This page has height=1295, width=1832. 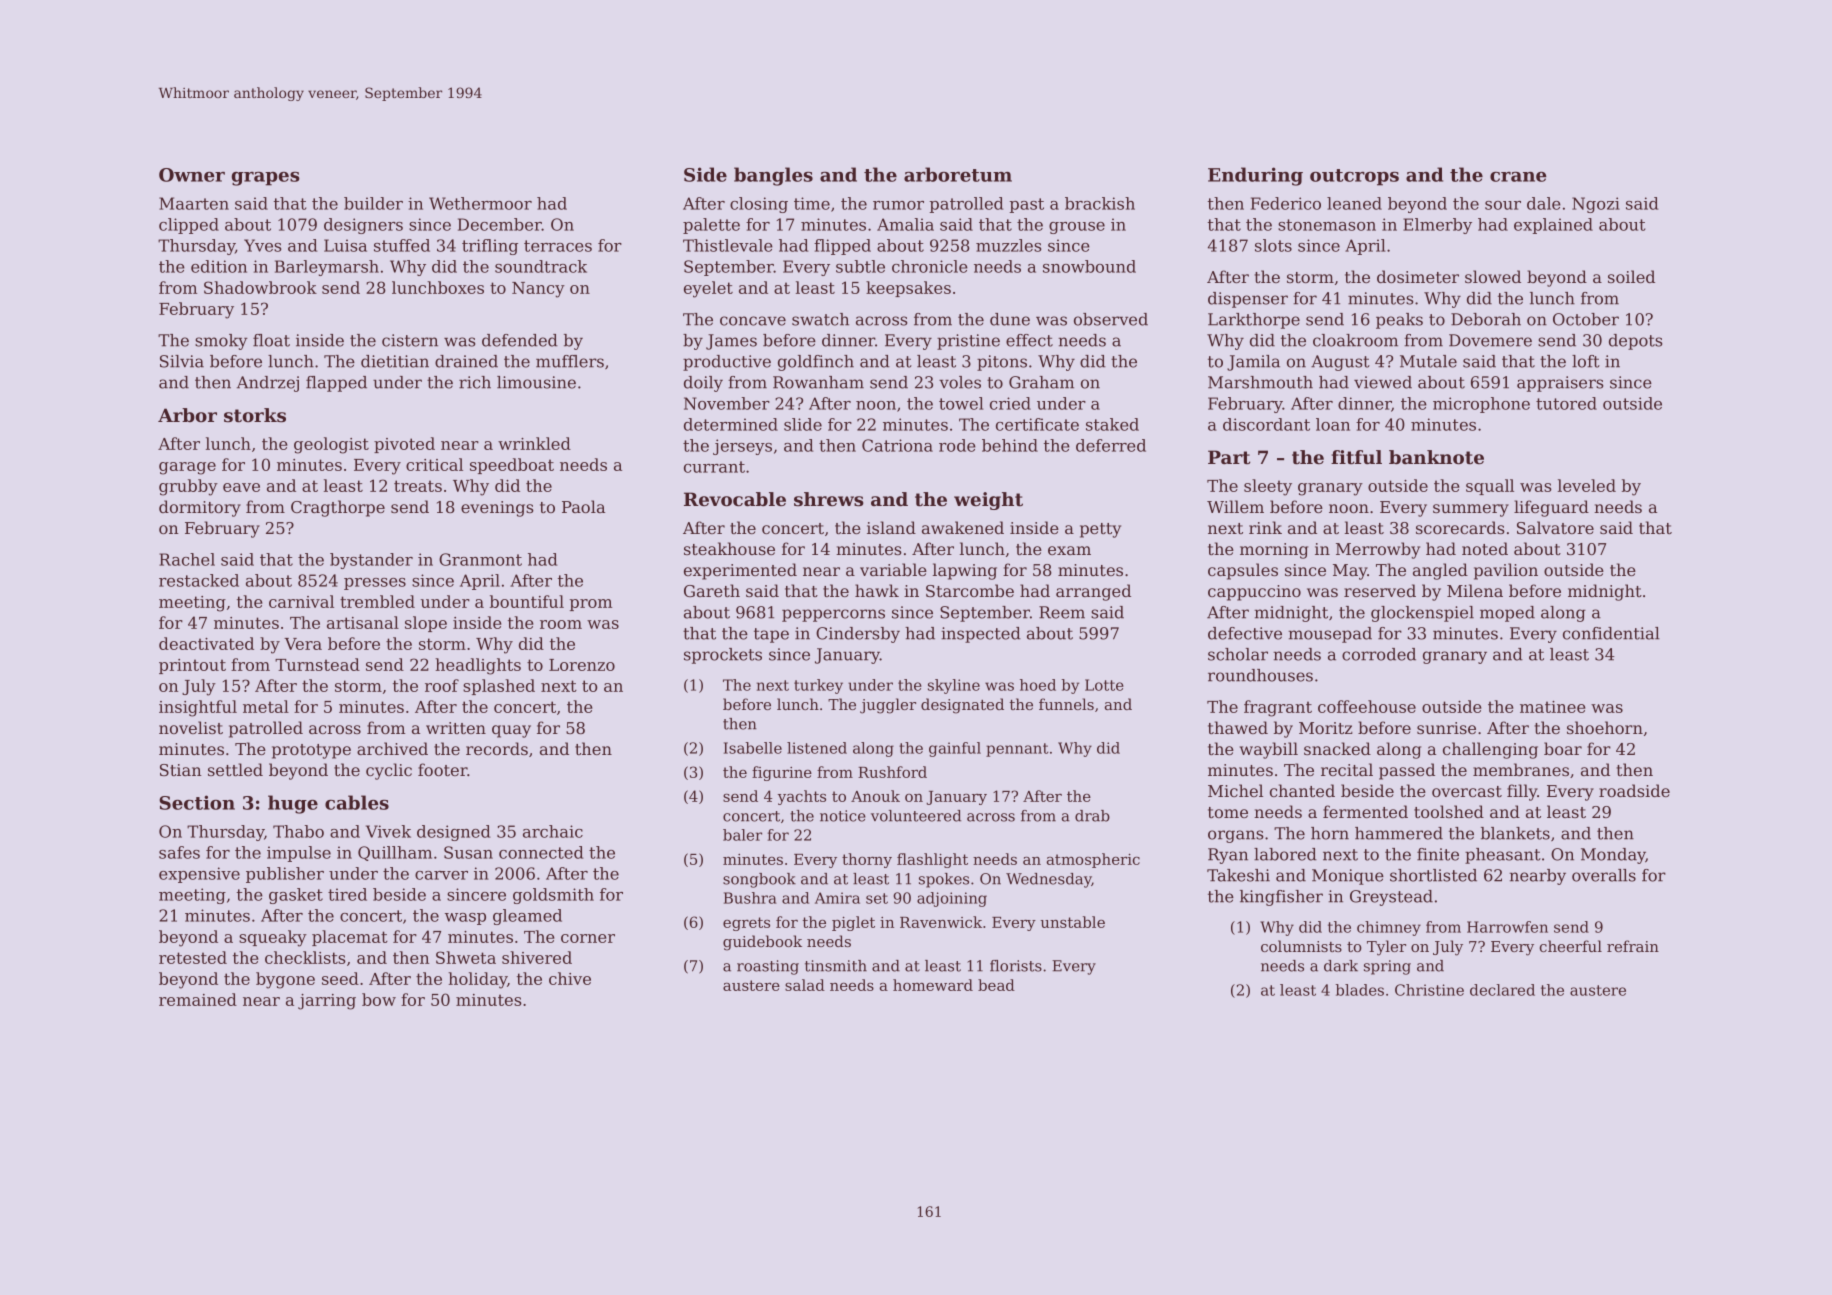 I want to click on expensive, so click(x=199, y=875).
